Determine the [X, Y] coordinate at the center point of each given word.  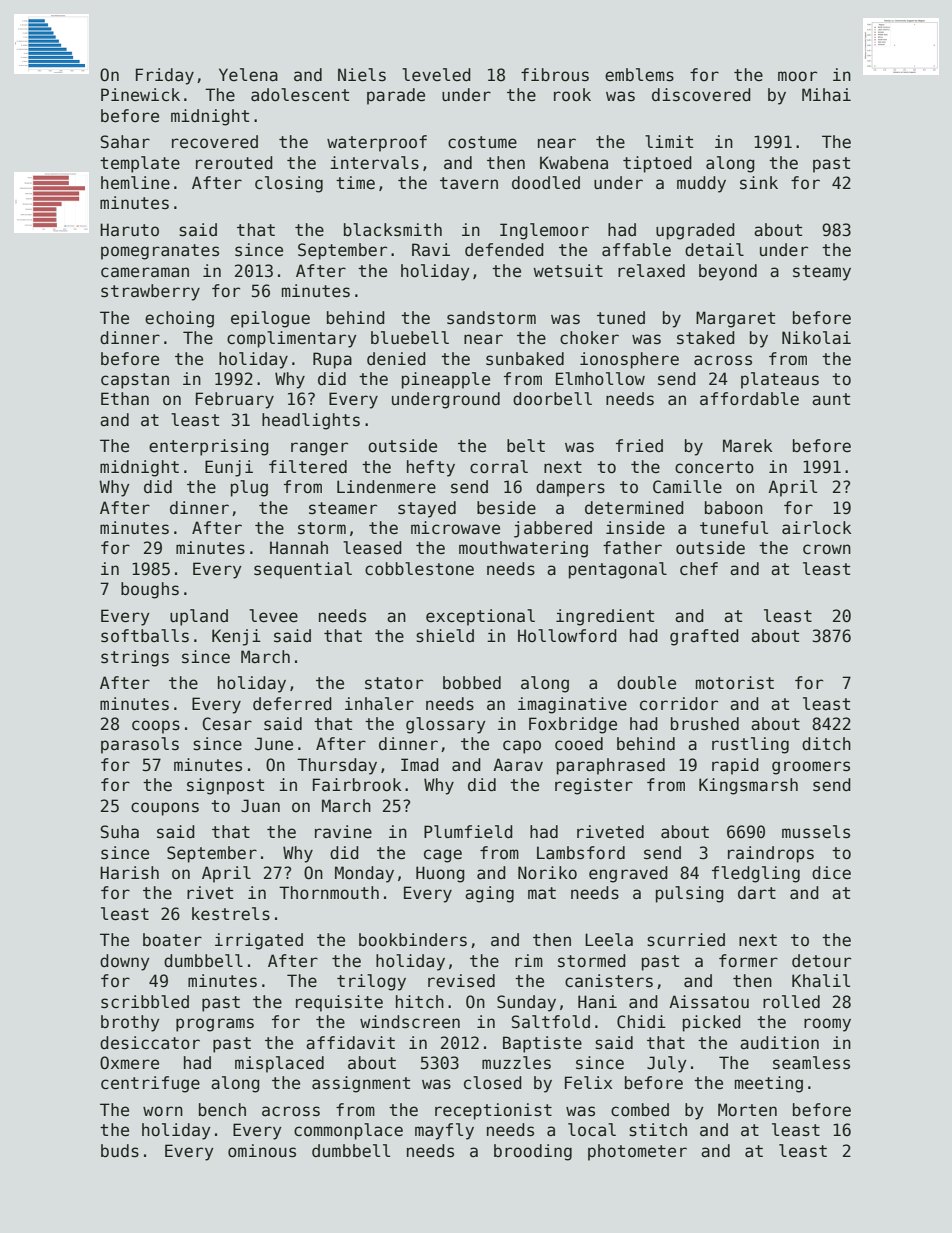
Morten [747, 1110]
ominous [262, 1151]
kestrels [231, 914]
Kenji [236, 637]
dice [831, 873]
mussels [816, 832]
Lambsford [581, 853]
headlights [311, 421]
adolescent [300, 95]
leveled [436, 75]
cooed [579, 744]
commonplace [348, 1131]
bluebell [410, 338]
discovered [701, 95]
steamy [822, 273]
